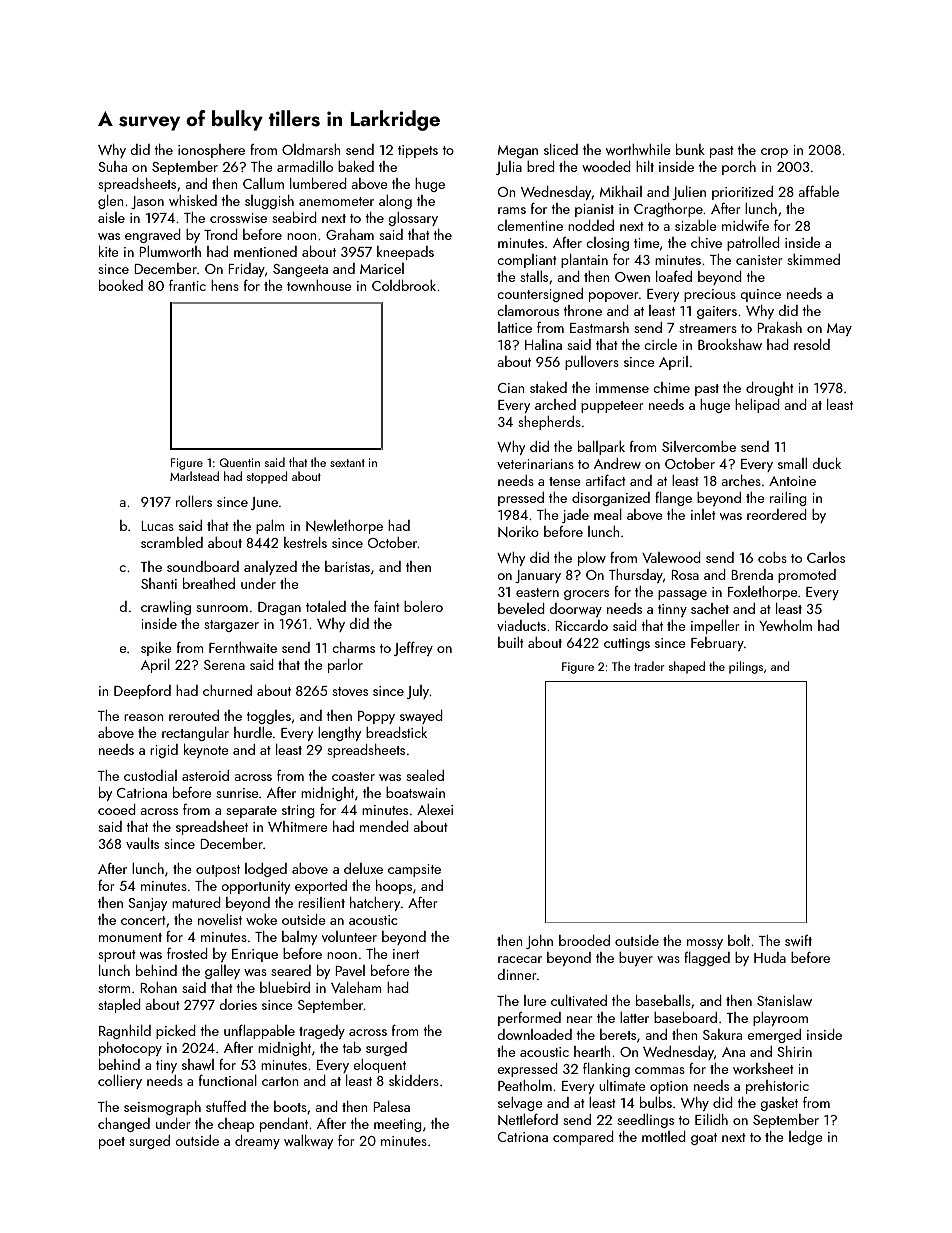 Image resolution: width=952 pixels, height=1233 pixels. Describe the element at coordinates (592, 1051) in the document. I see `hearth` at that location.
